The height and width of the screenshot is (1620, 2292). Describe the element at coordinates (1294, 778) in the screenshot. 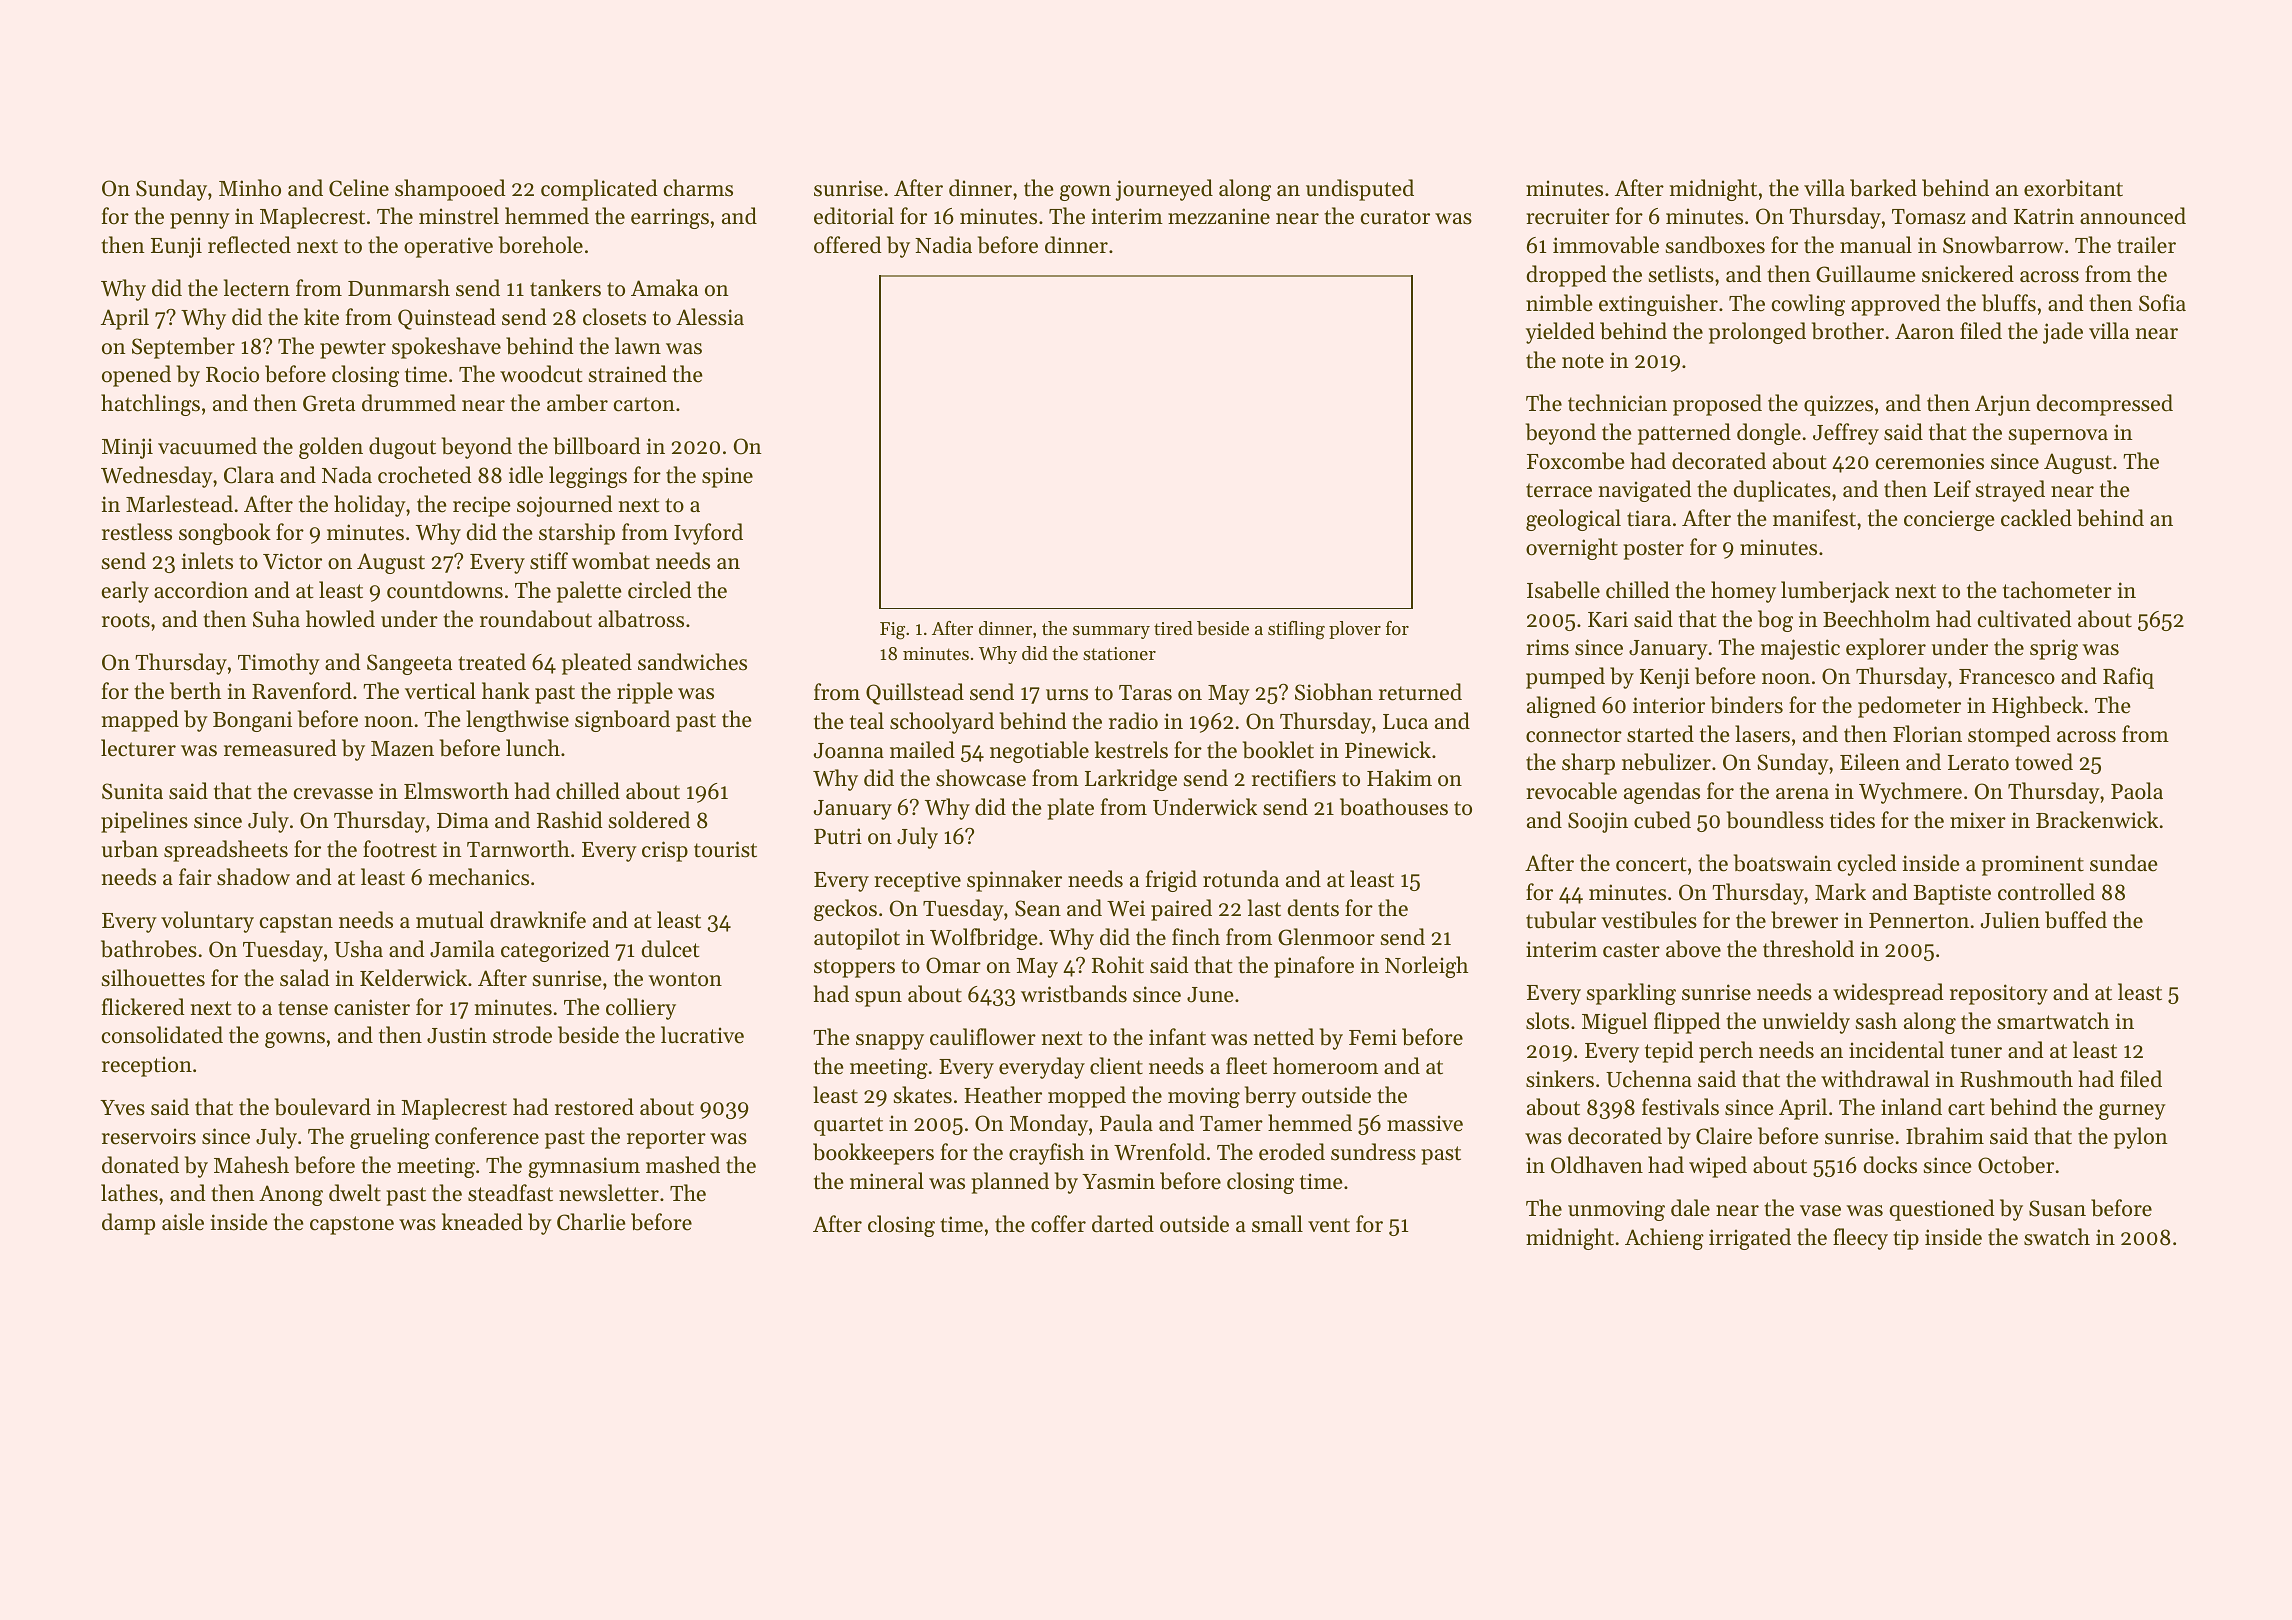

I see `rectifiers` at that location.
